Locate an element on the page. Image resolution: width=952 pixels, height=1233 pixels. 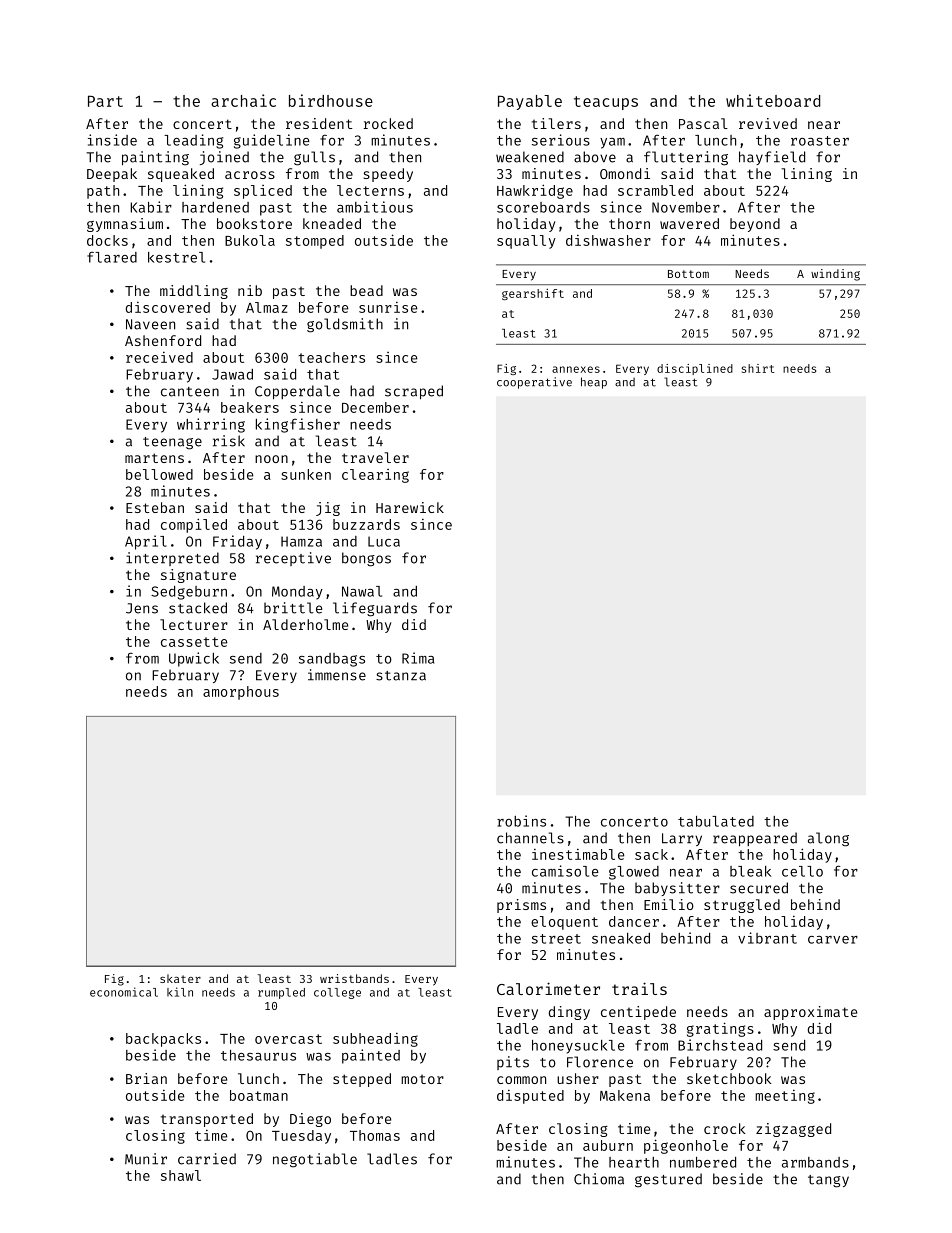
shawl is located at coordinates (181, 1175).
